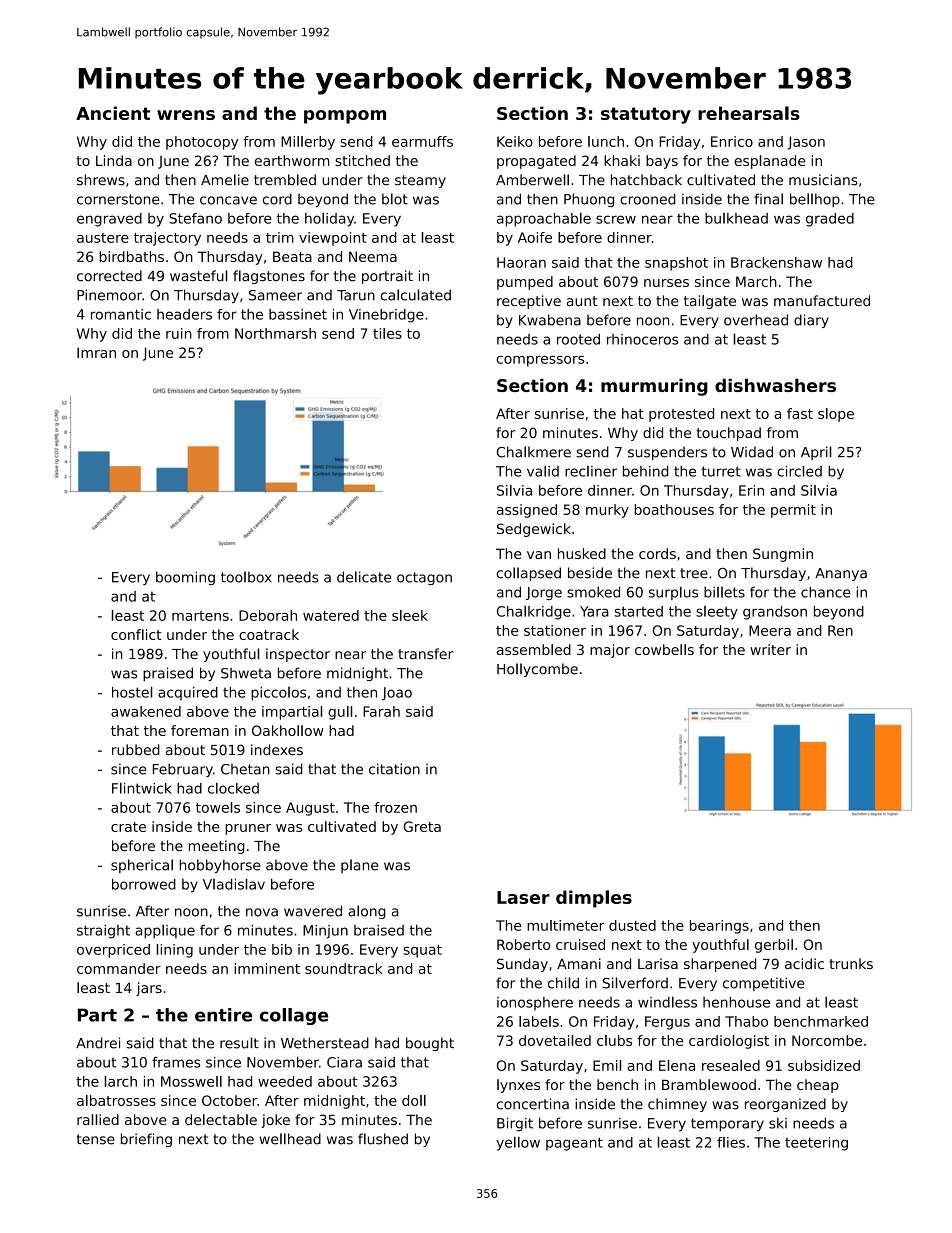 This screenshot has width=952, height=1233. Describe the element at coordinates (710, 302) in the screenshot. I see `tailgate` at that location.
